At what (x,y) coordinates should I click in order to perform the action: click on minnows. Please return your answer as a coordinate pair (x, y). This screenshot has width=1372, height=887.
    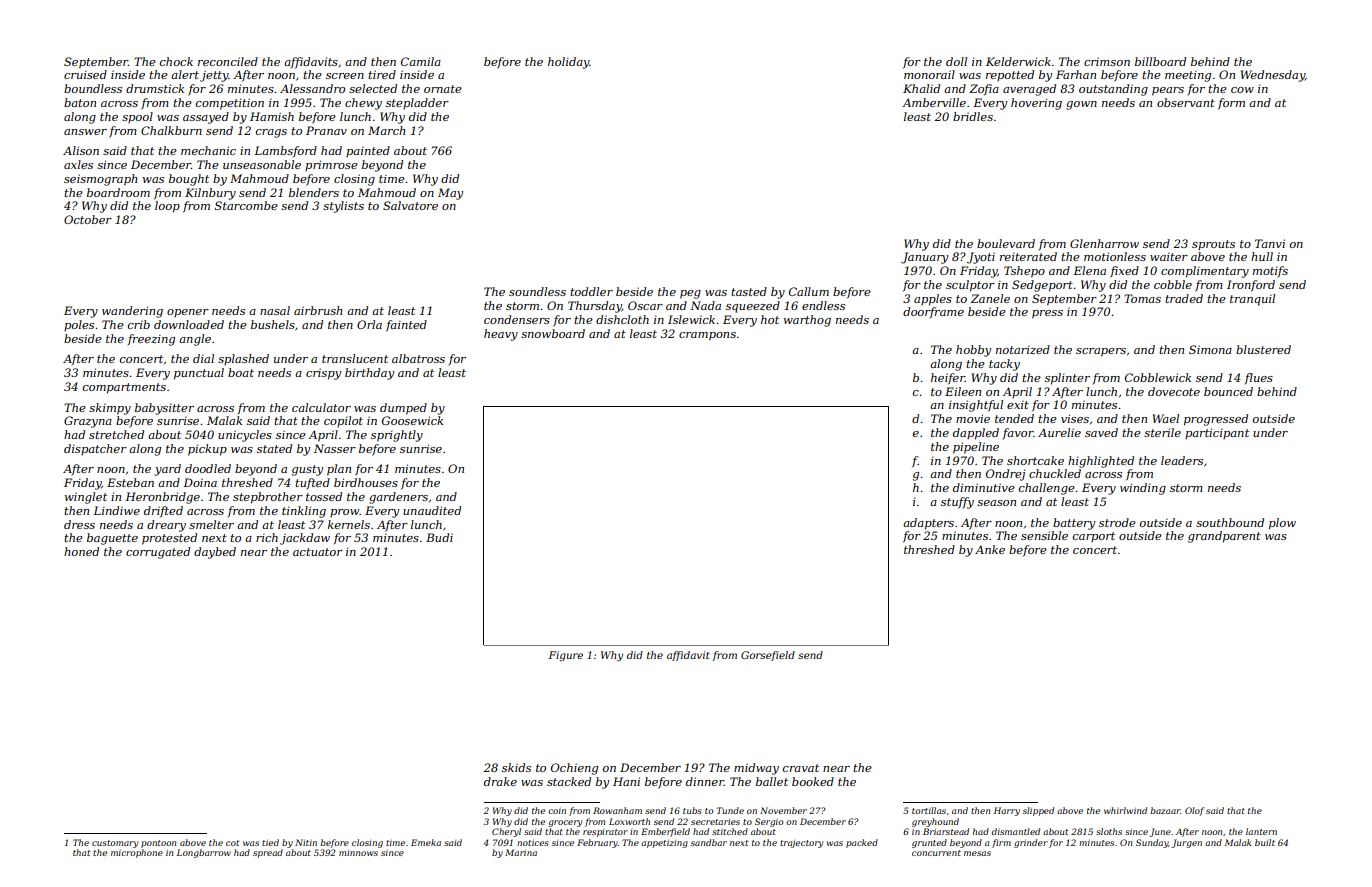
    Looking at the image, I should click on (358, 853).
